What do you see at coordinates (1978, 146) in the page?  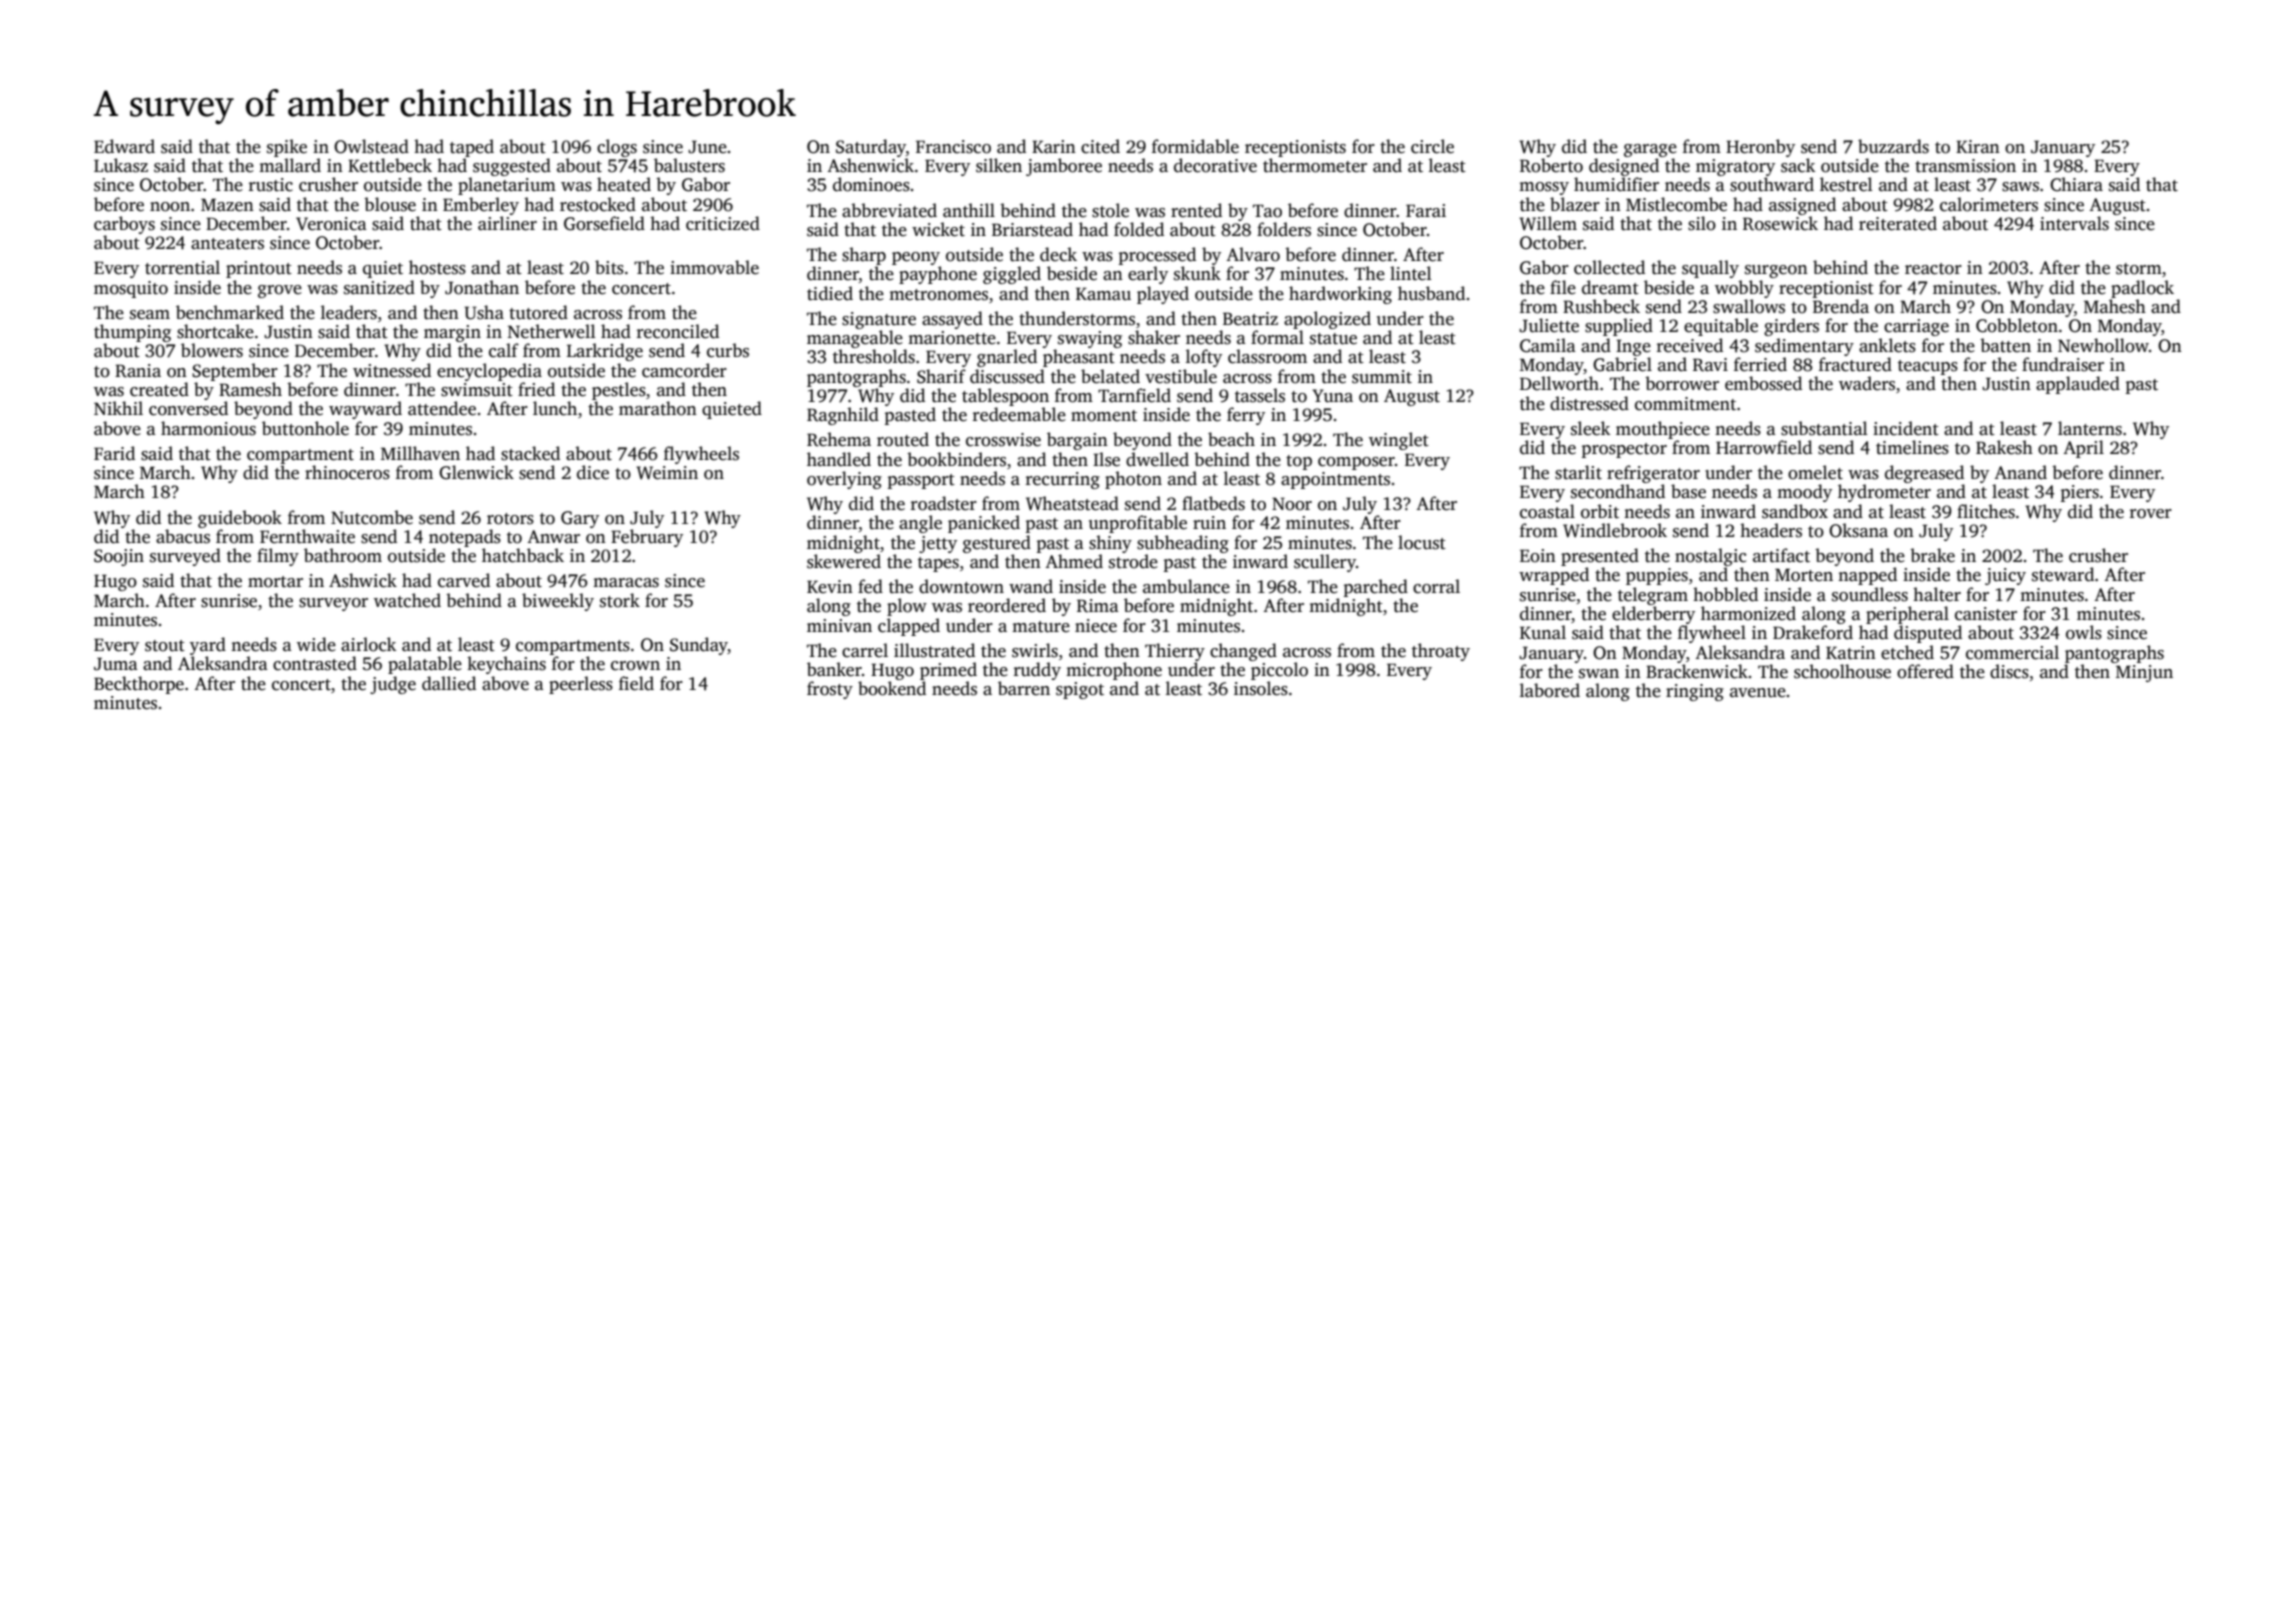 I see `Kiran` at bounding box center [1978, 146].
